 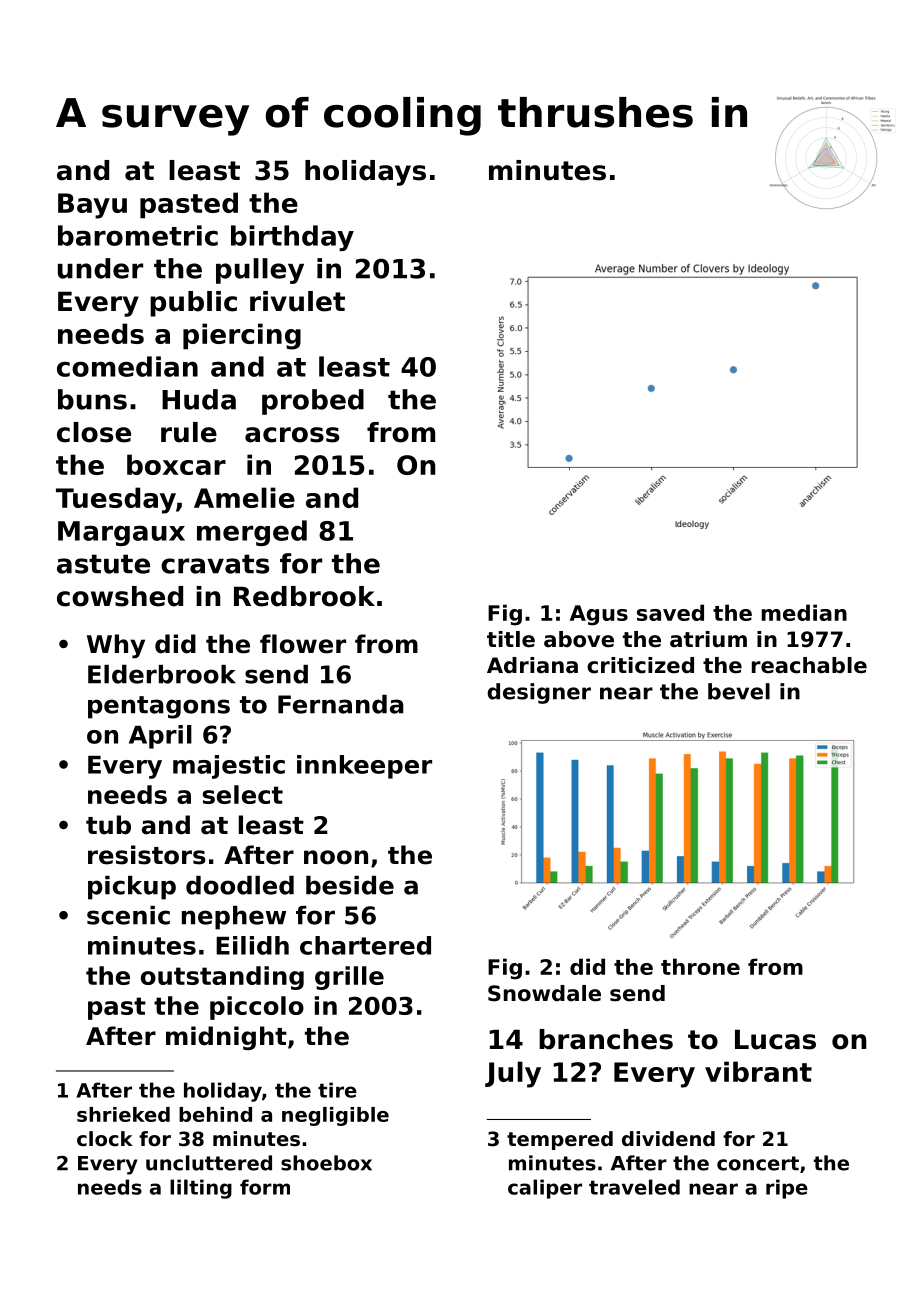 What do you see at coordinates (670, 612) in the screenshot?
I see `saved` at bounding box center [670, 612].
